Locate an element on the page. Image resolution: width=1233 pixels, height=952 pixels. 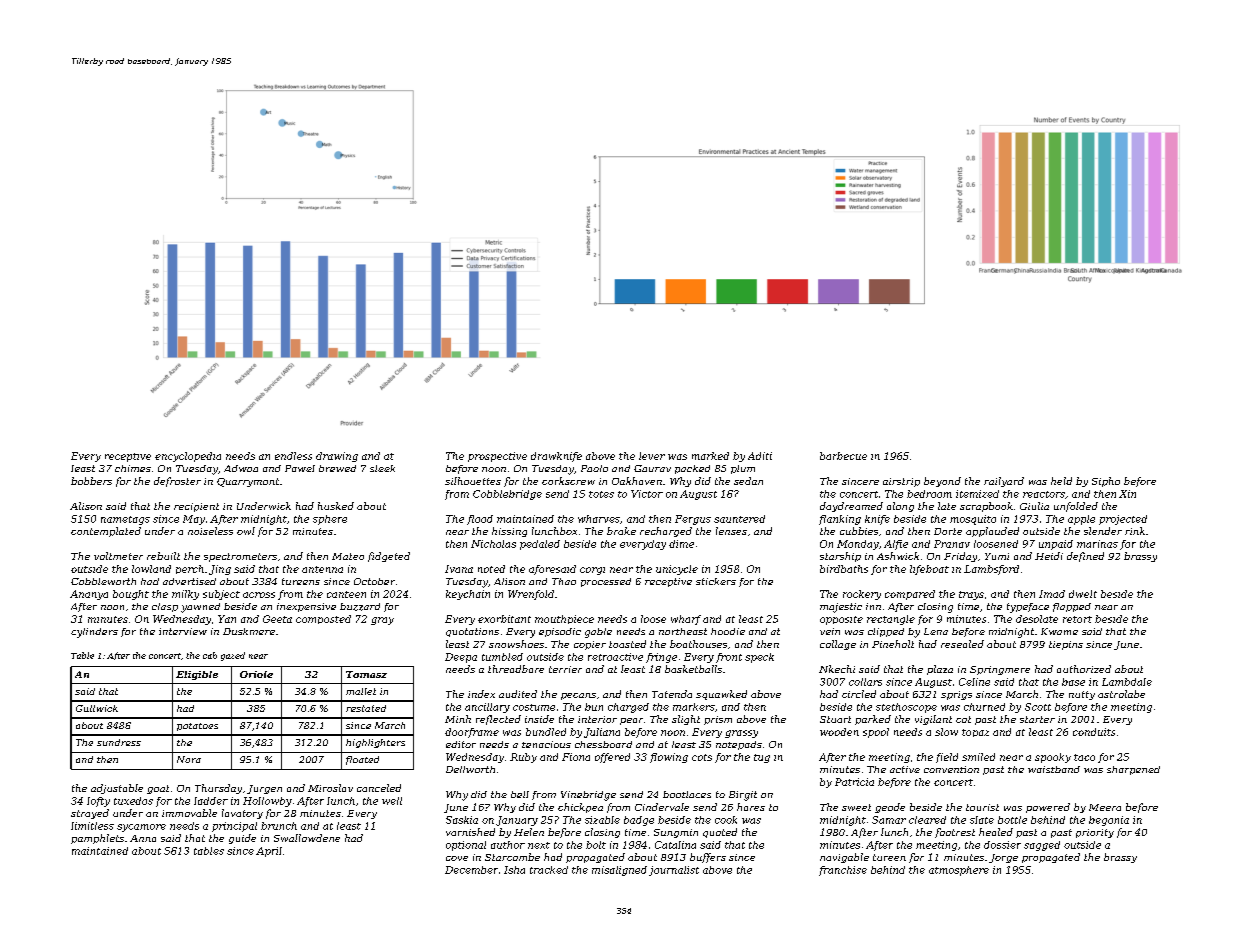
prospective is located at coordinates (497, 457).
